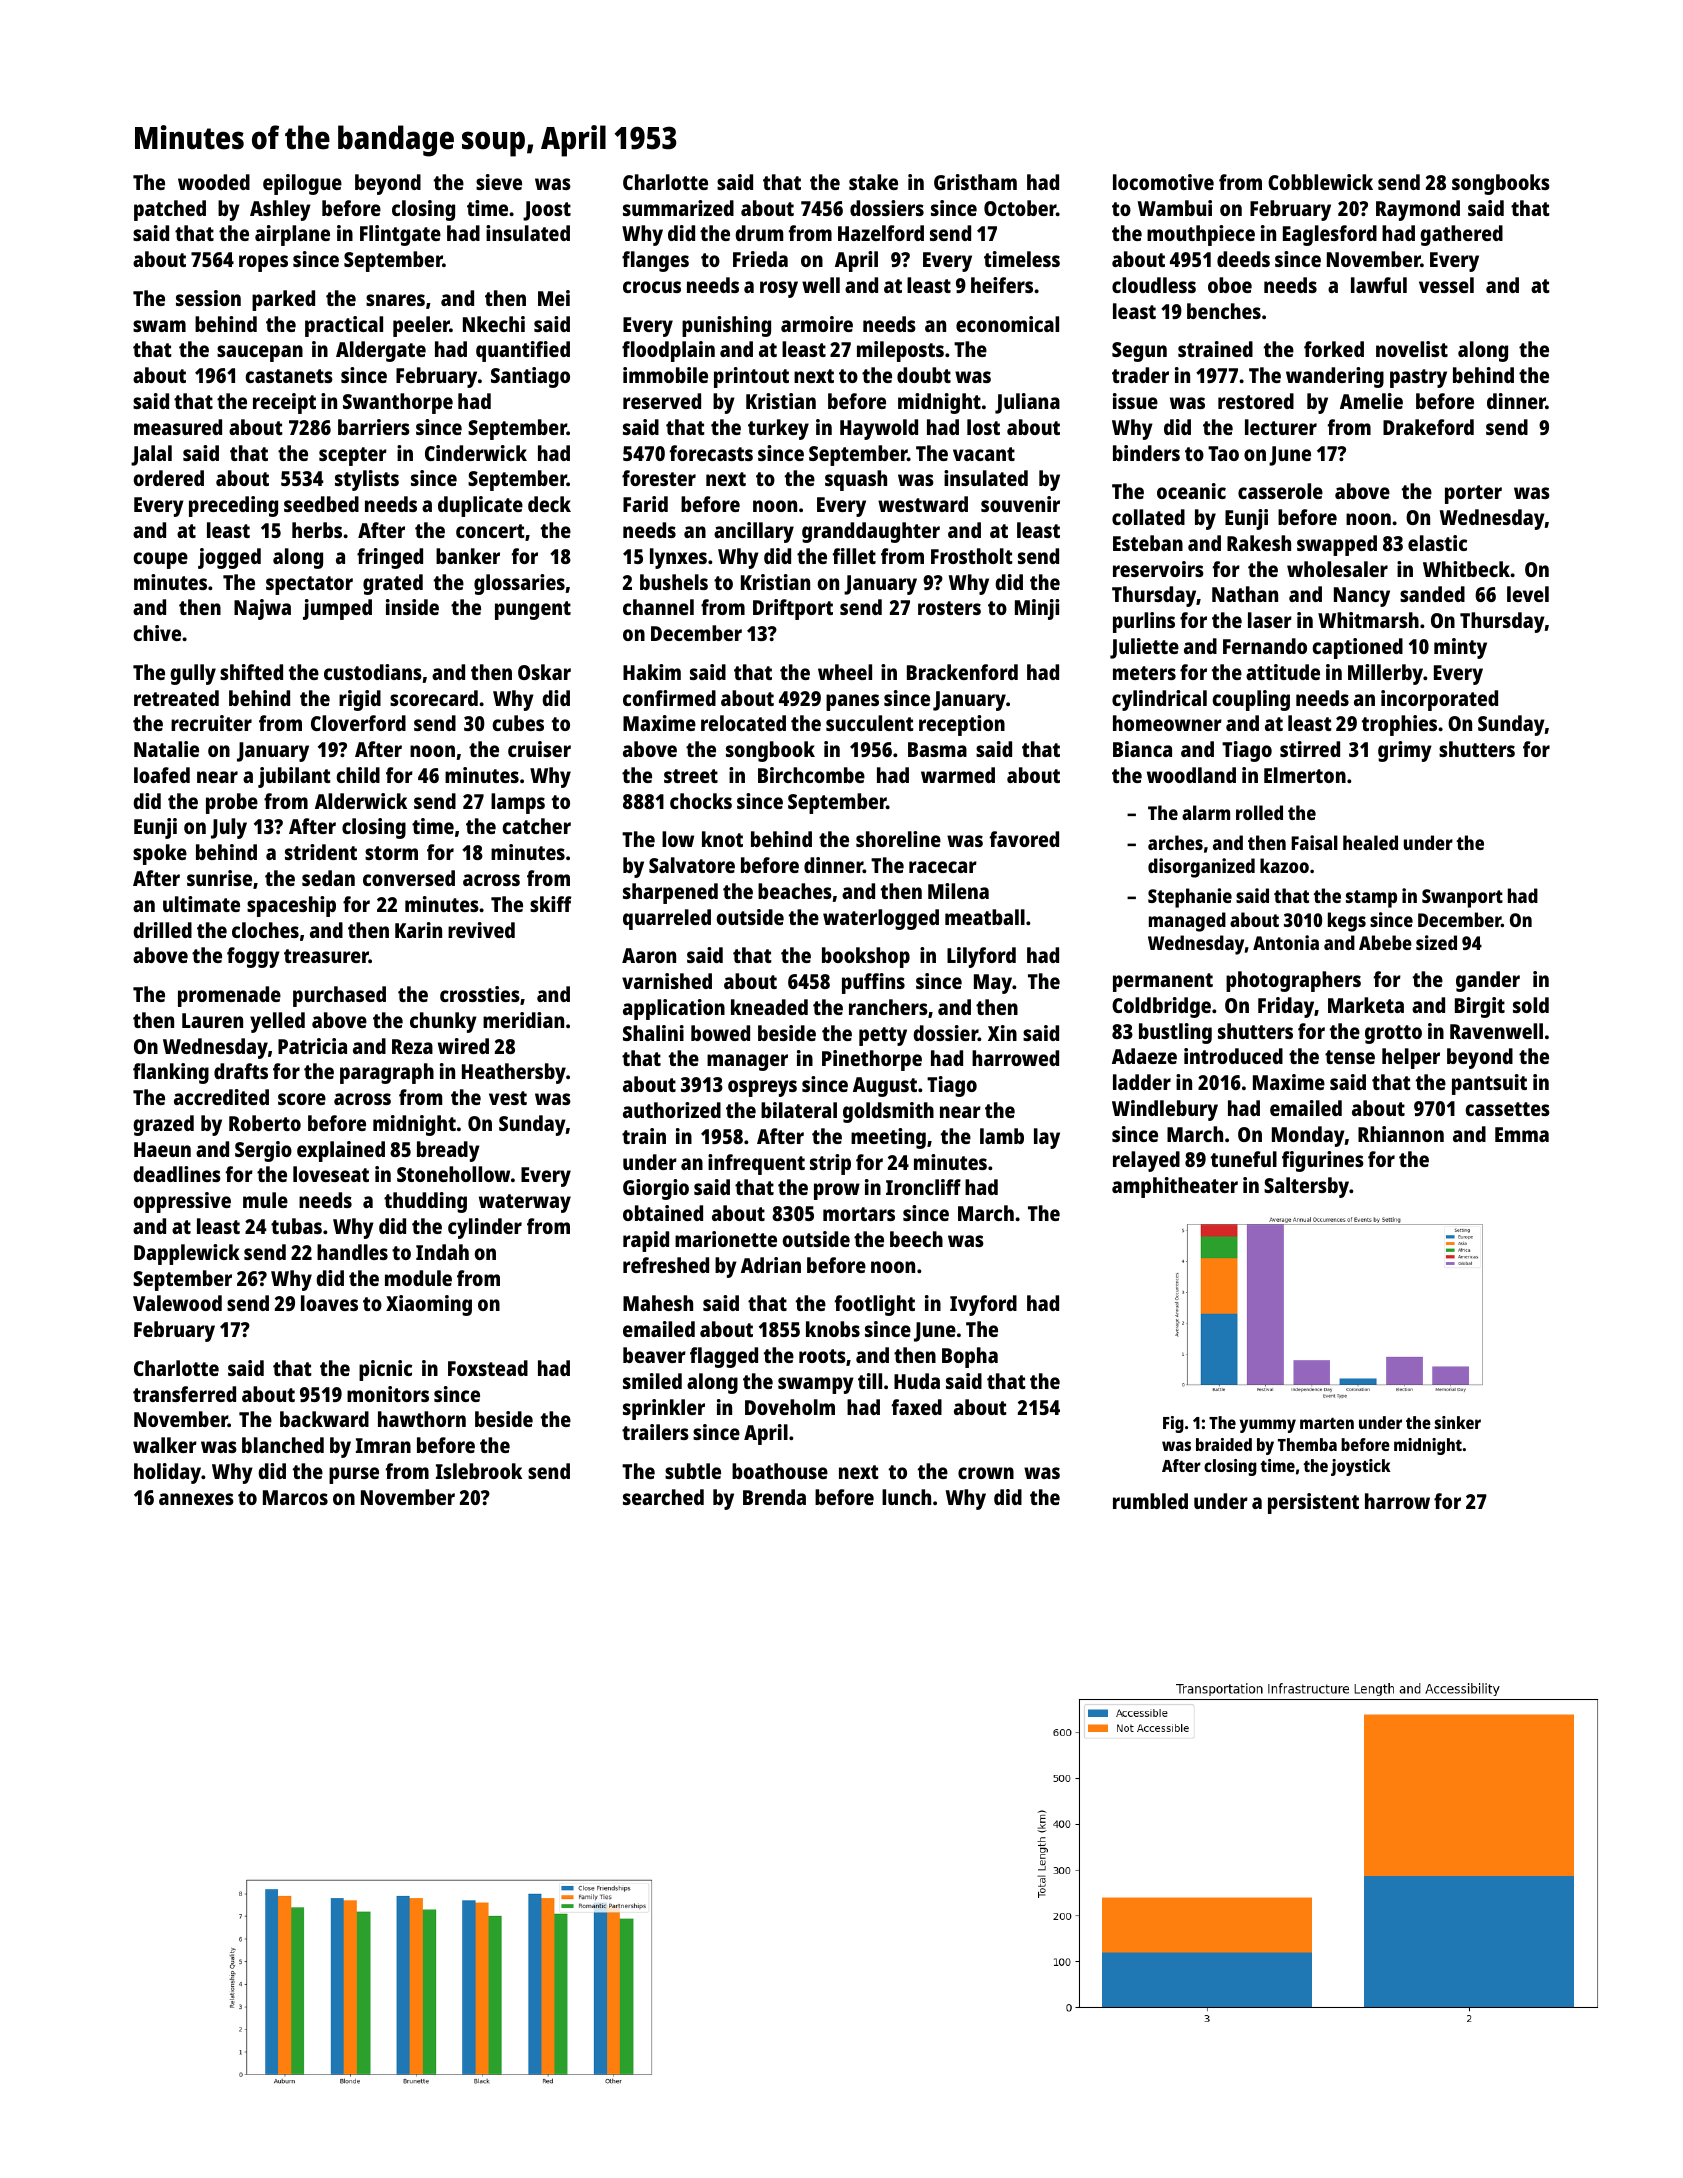 The image size is (1683, 2178). I want to click on lawful, so click(1379, 285).
